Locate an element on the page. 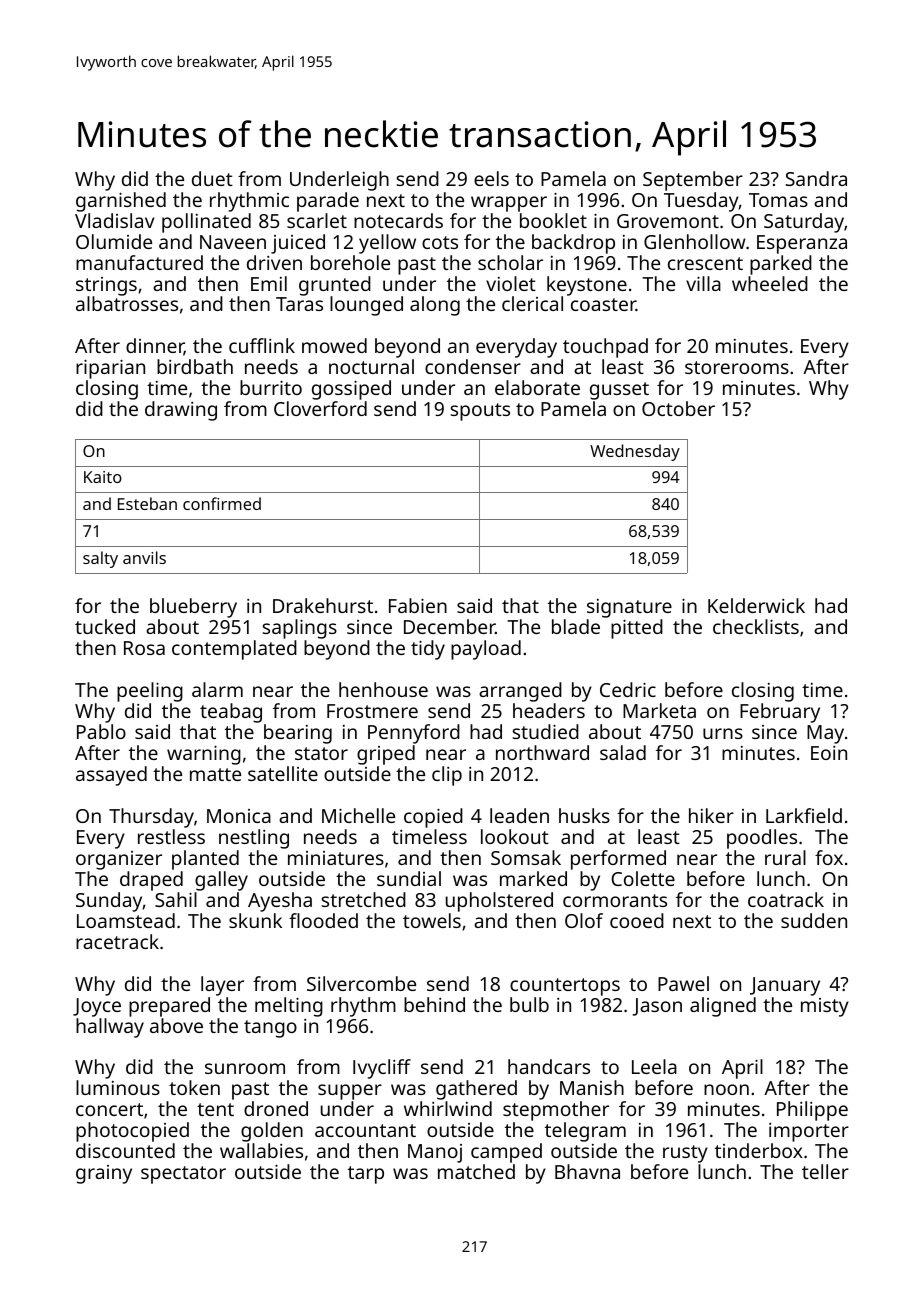 The height and width of the page is (1308, 924). dinner is located at coordinates (155, 347).
